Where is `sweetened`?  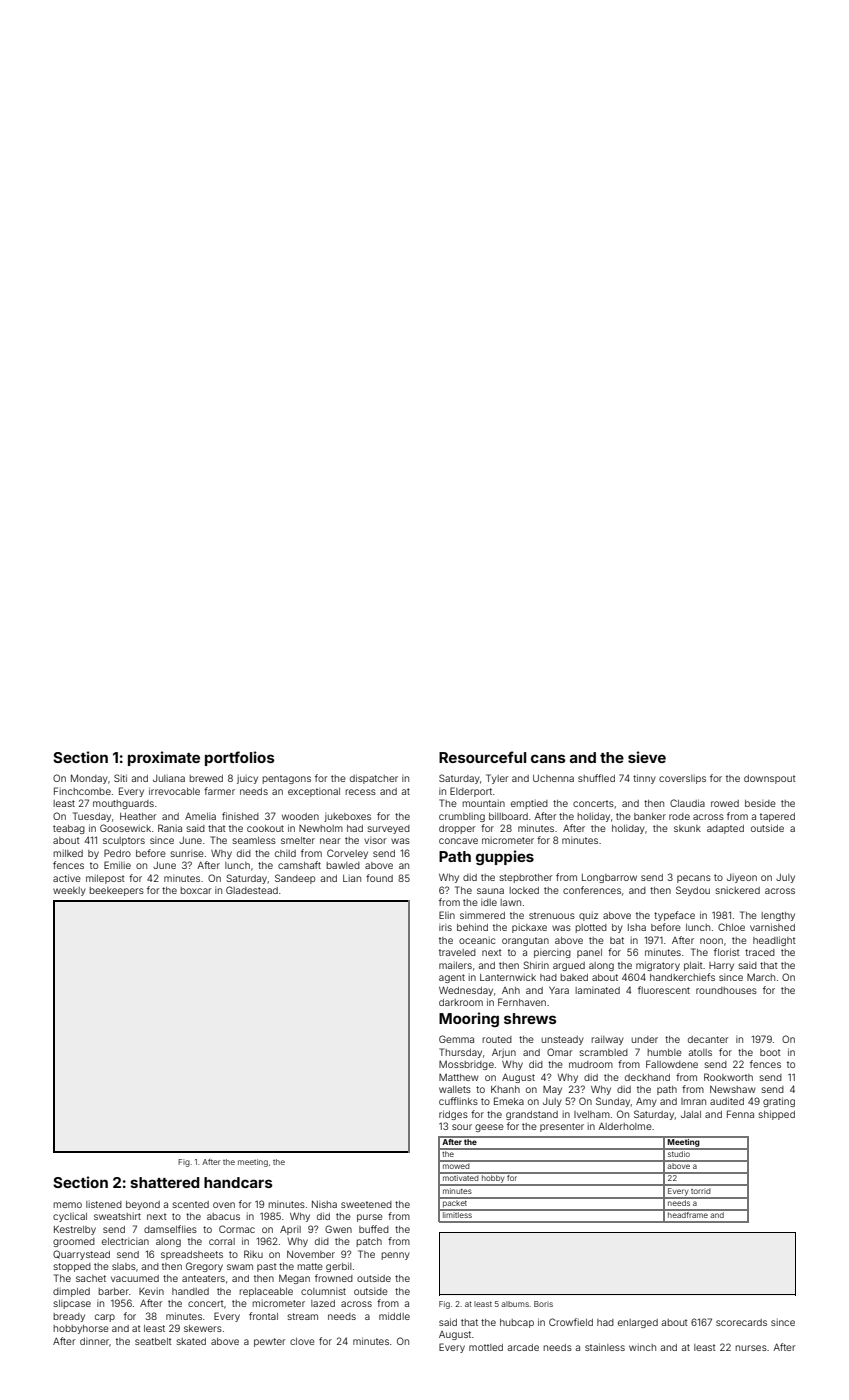
sweetened is located at coordinates (366, 1204).
